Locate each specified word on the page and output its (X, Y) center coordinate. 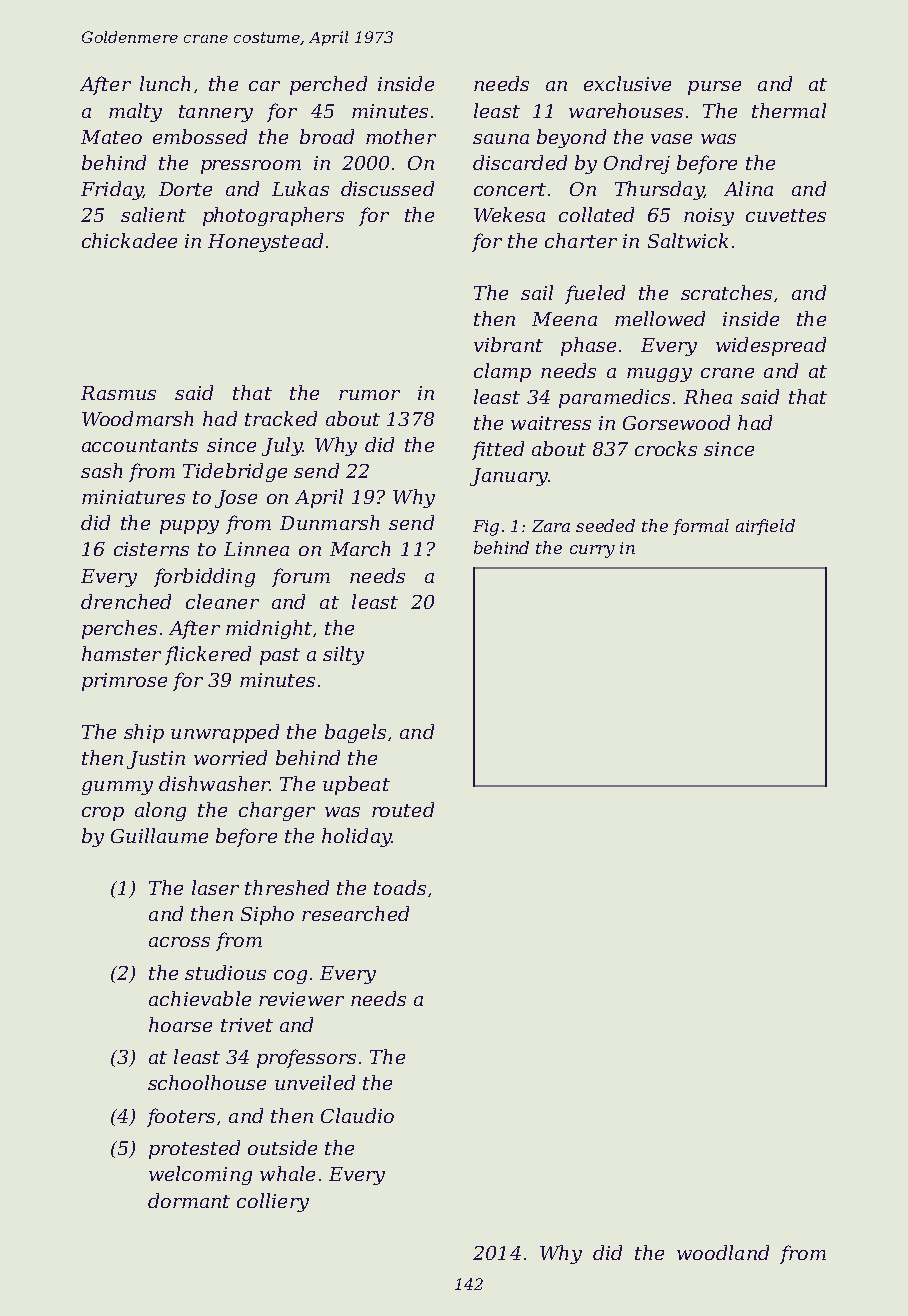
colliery (273, 1202)
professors (306, 1058)
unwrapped (225, 733)
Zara (551, 526)
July (282, 446)
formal (701, 527)
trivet (247, 1025)
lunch (165, 83)
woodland (723, 1252)
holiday (357, 837)
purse (714, 88)
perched (328, 85)
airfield (765, 527)
